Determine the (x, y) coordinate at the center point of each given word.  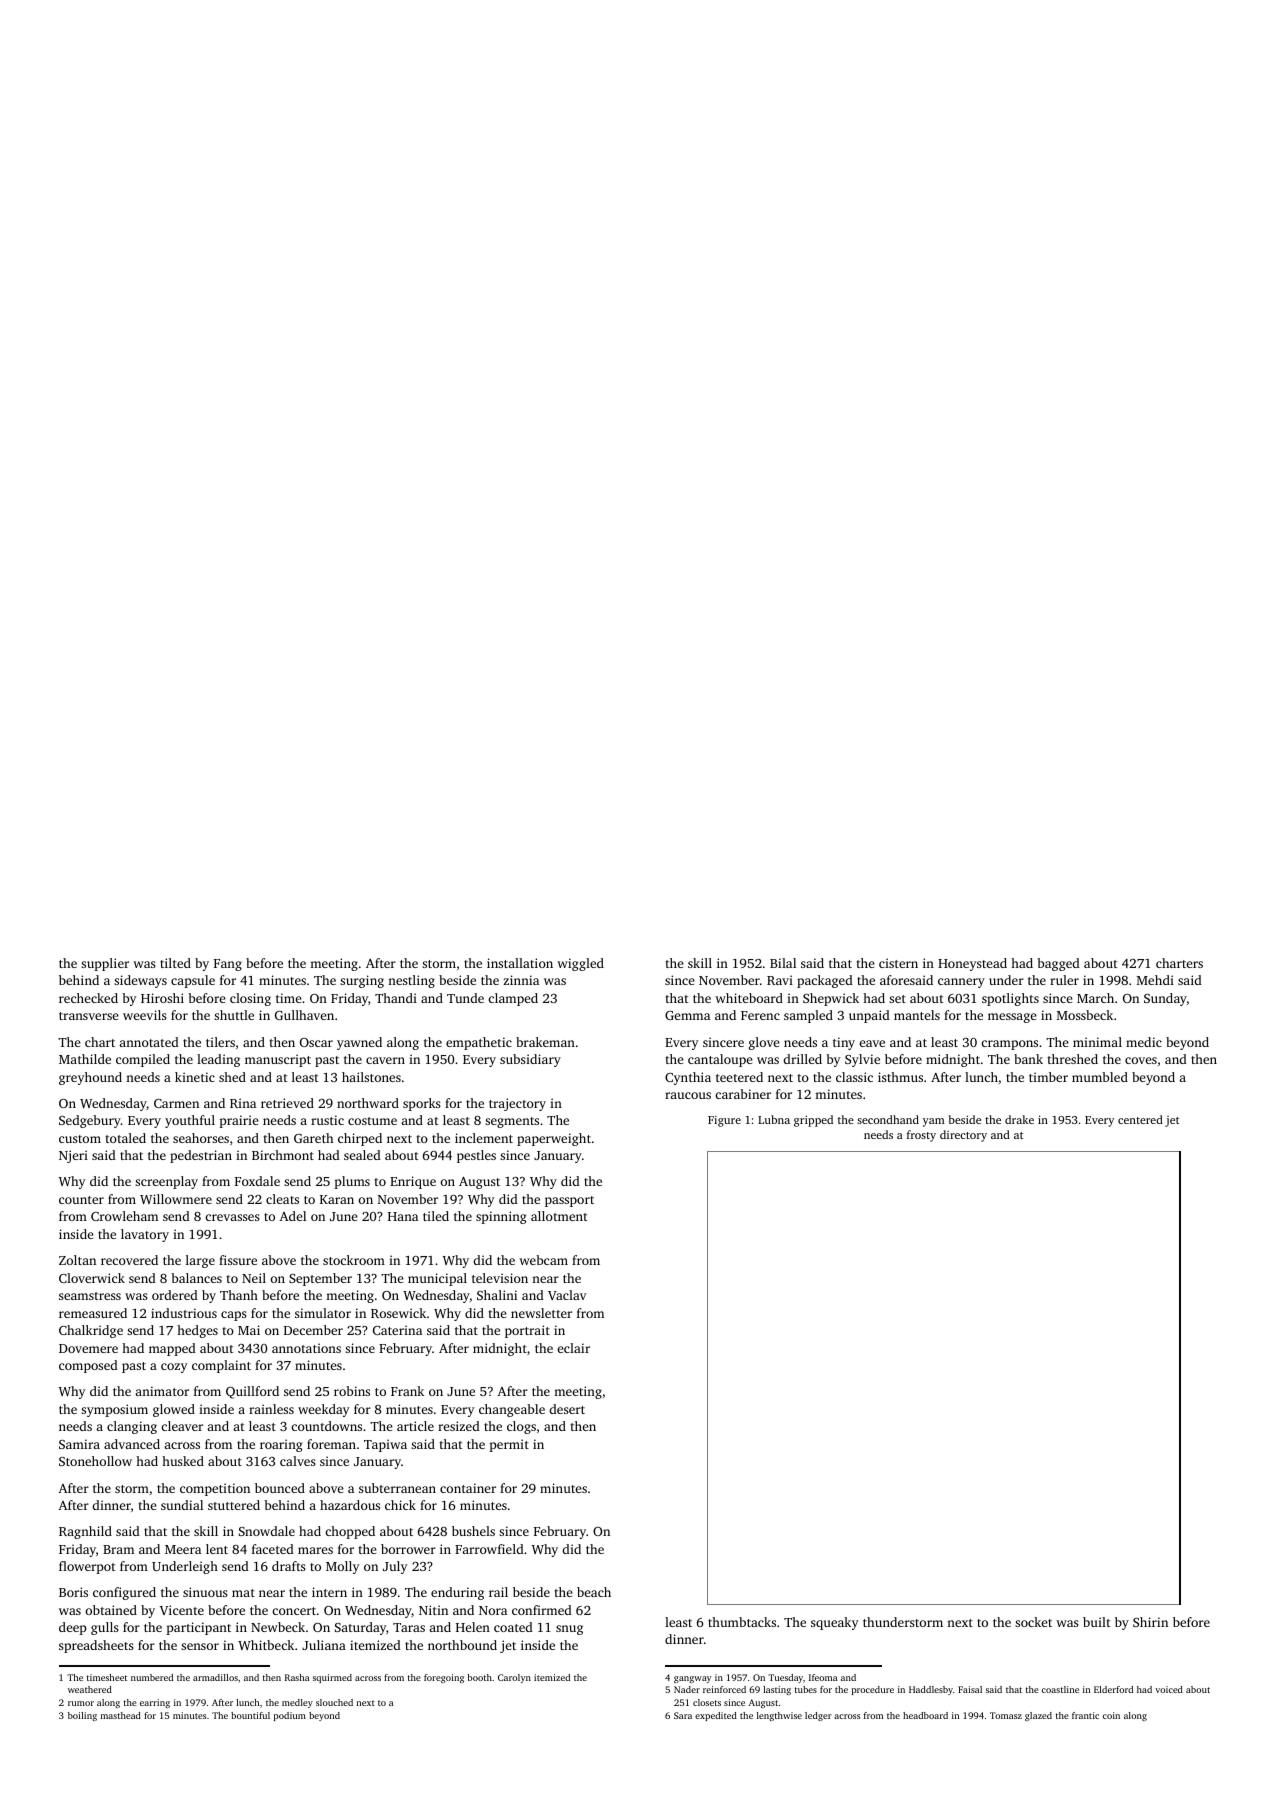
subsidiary (530, 1060)
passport (569, 1201)
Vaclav (567, 1295)
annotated (149, 1042)
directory (963, 1136)
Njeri (73, 1156)
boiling (82, 1716)
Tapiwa (385, 1445)
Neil (254, 1278)
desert (567, 1409)
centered (1140, 1119)
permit (509, 1445)
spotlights (1010, 999)
